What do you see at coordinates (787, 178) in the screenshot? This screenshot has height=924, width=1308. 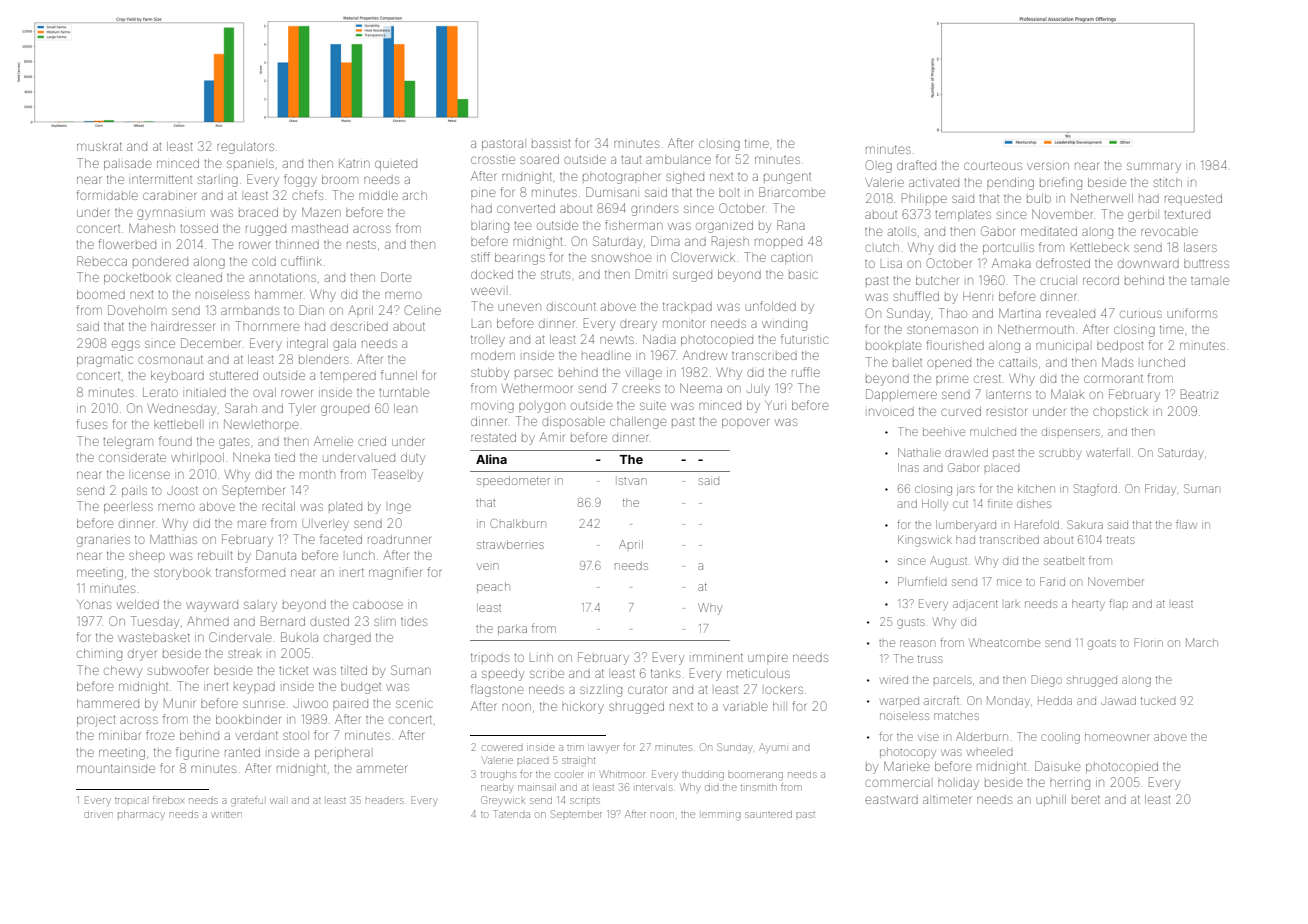 I see `pungent` at bounding box center [787, 178].
